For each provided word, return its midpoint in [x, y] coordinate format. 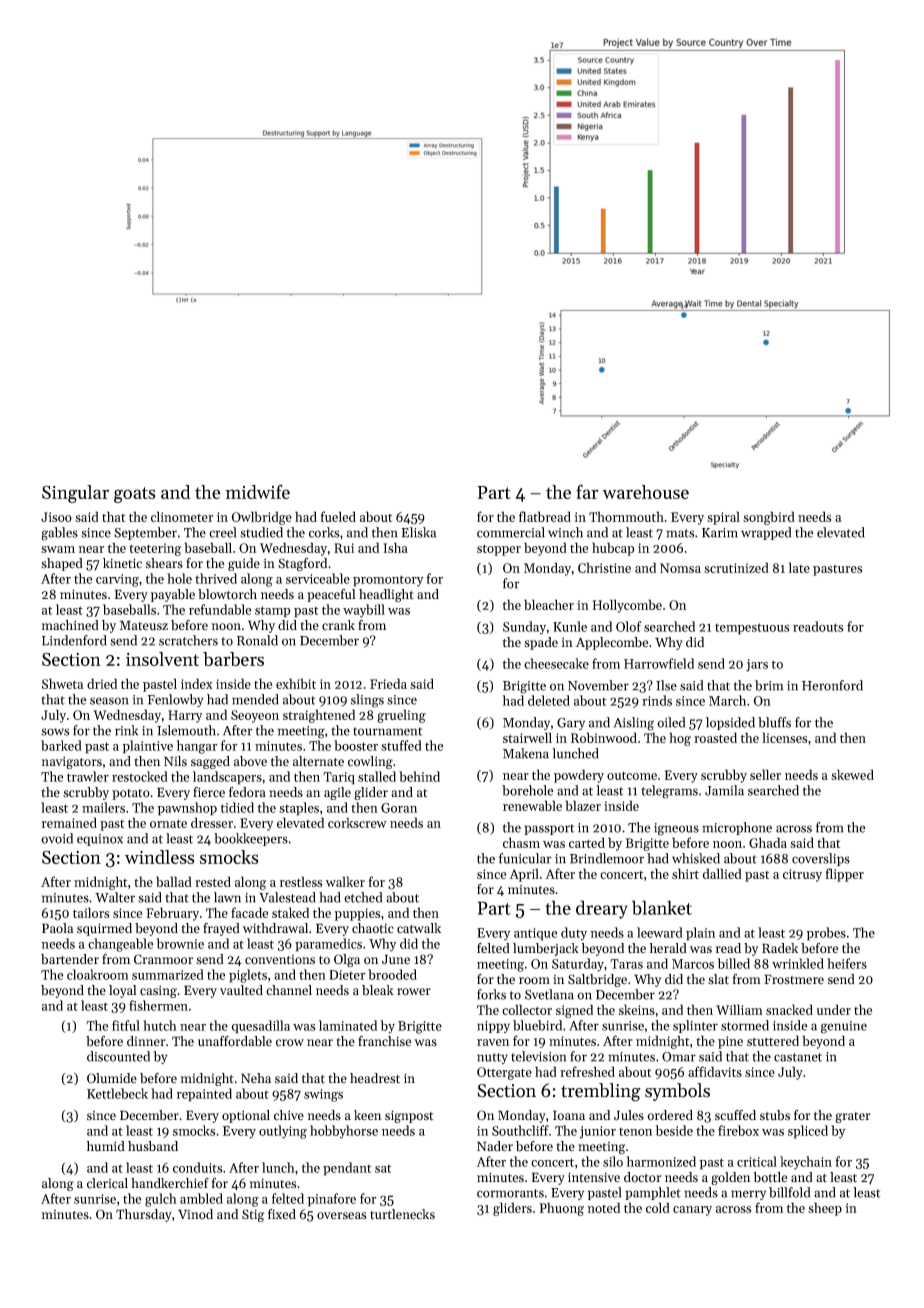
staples [299, 809]
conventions [280, 960]
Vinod [195, 1214]
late [799, 567]
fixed [282, 1214]
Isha [395, 547]
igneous [676, 829]
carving [117, 580]
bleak [378, 990]
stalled [377, 776]
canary [692, 1211]
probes [826, 934]
